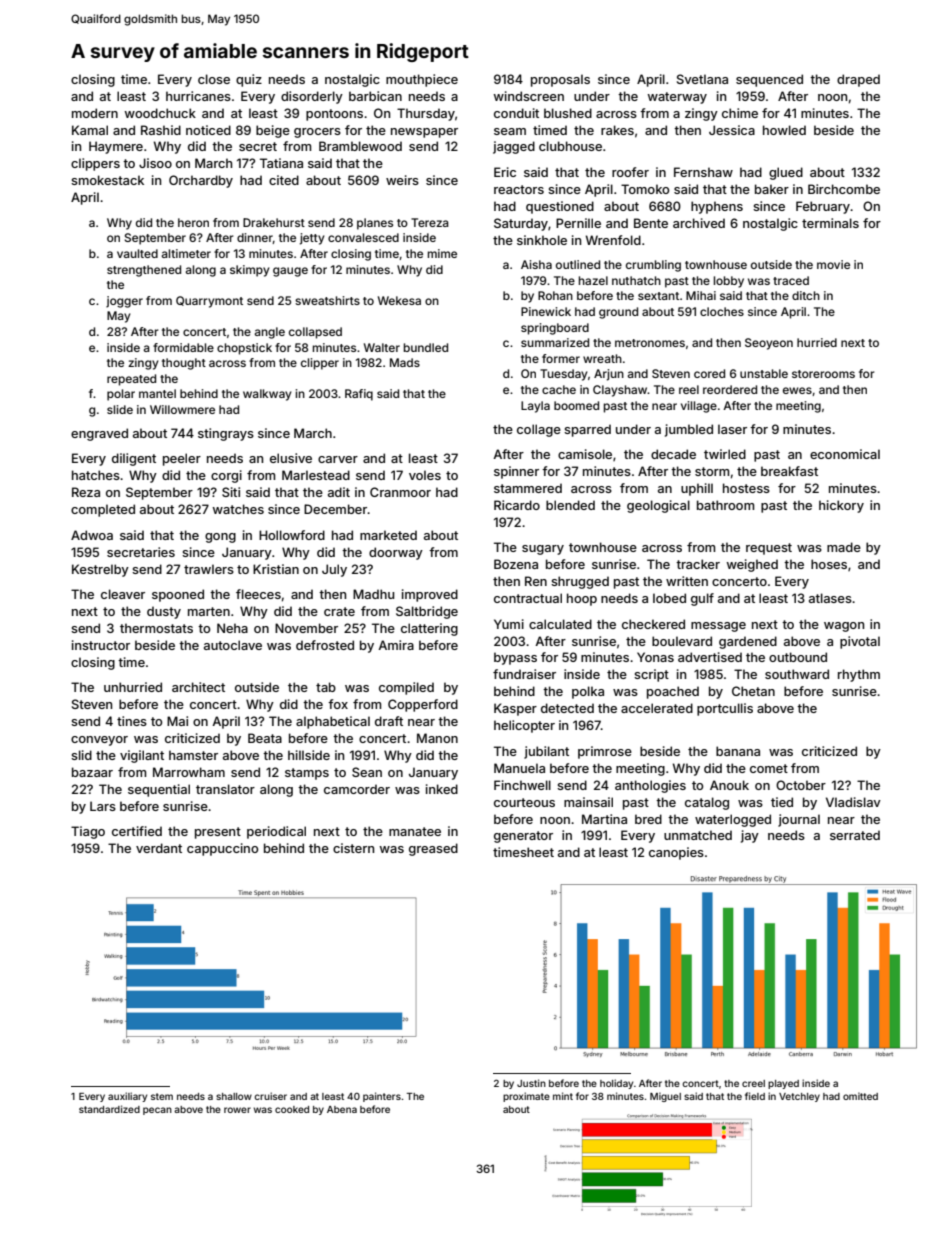  What do you see at coordinates (359, 395) in the image?
I see `Rafiq` at bounding box center [359, 395].
